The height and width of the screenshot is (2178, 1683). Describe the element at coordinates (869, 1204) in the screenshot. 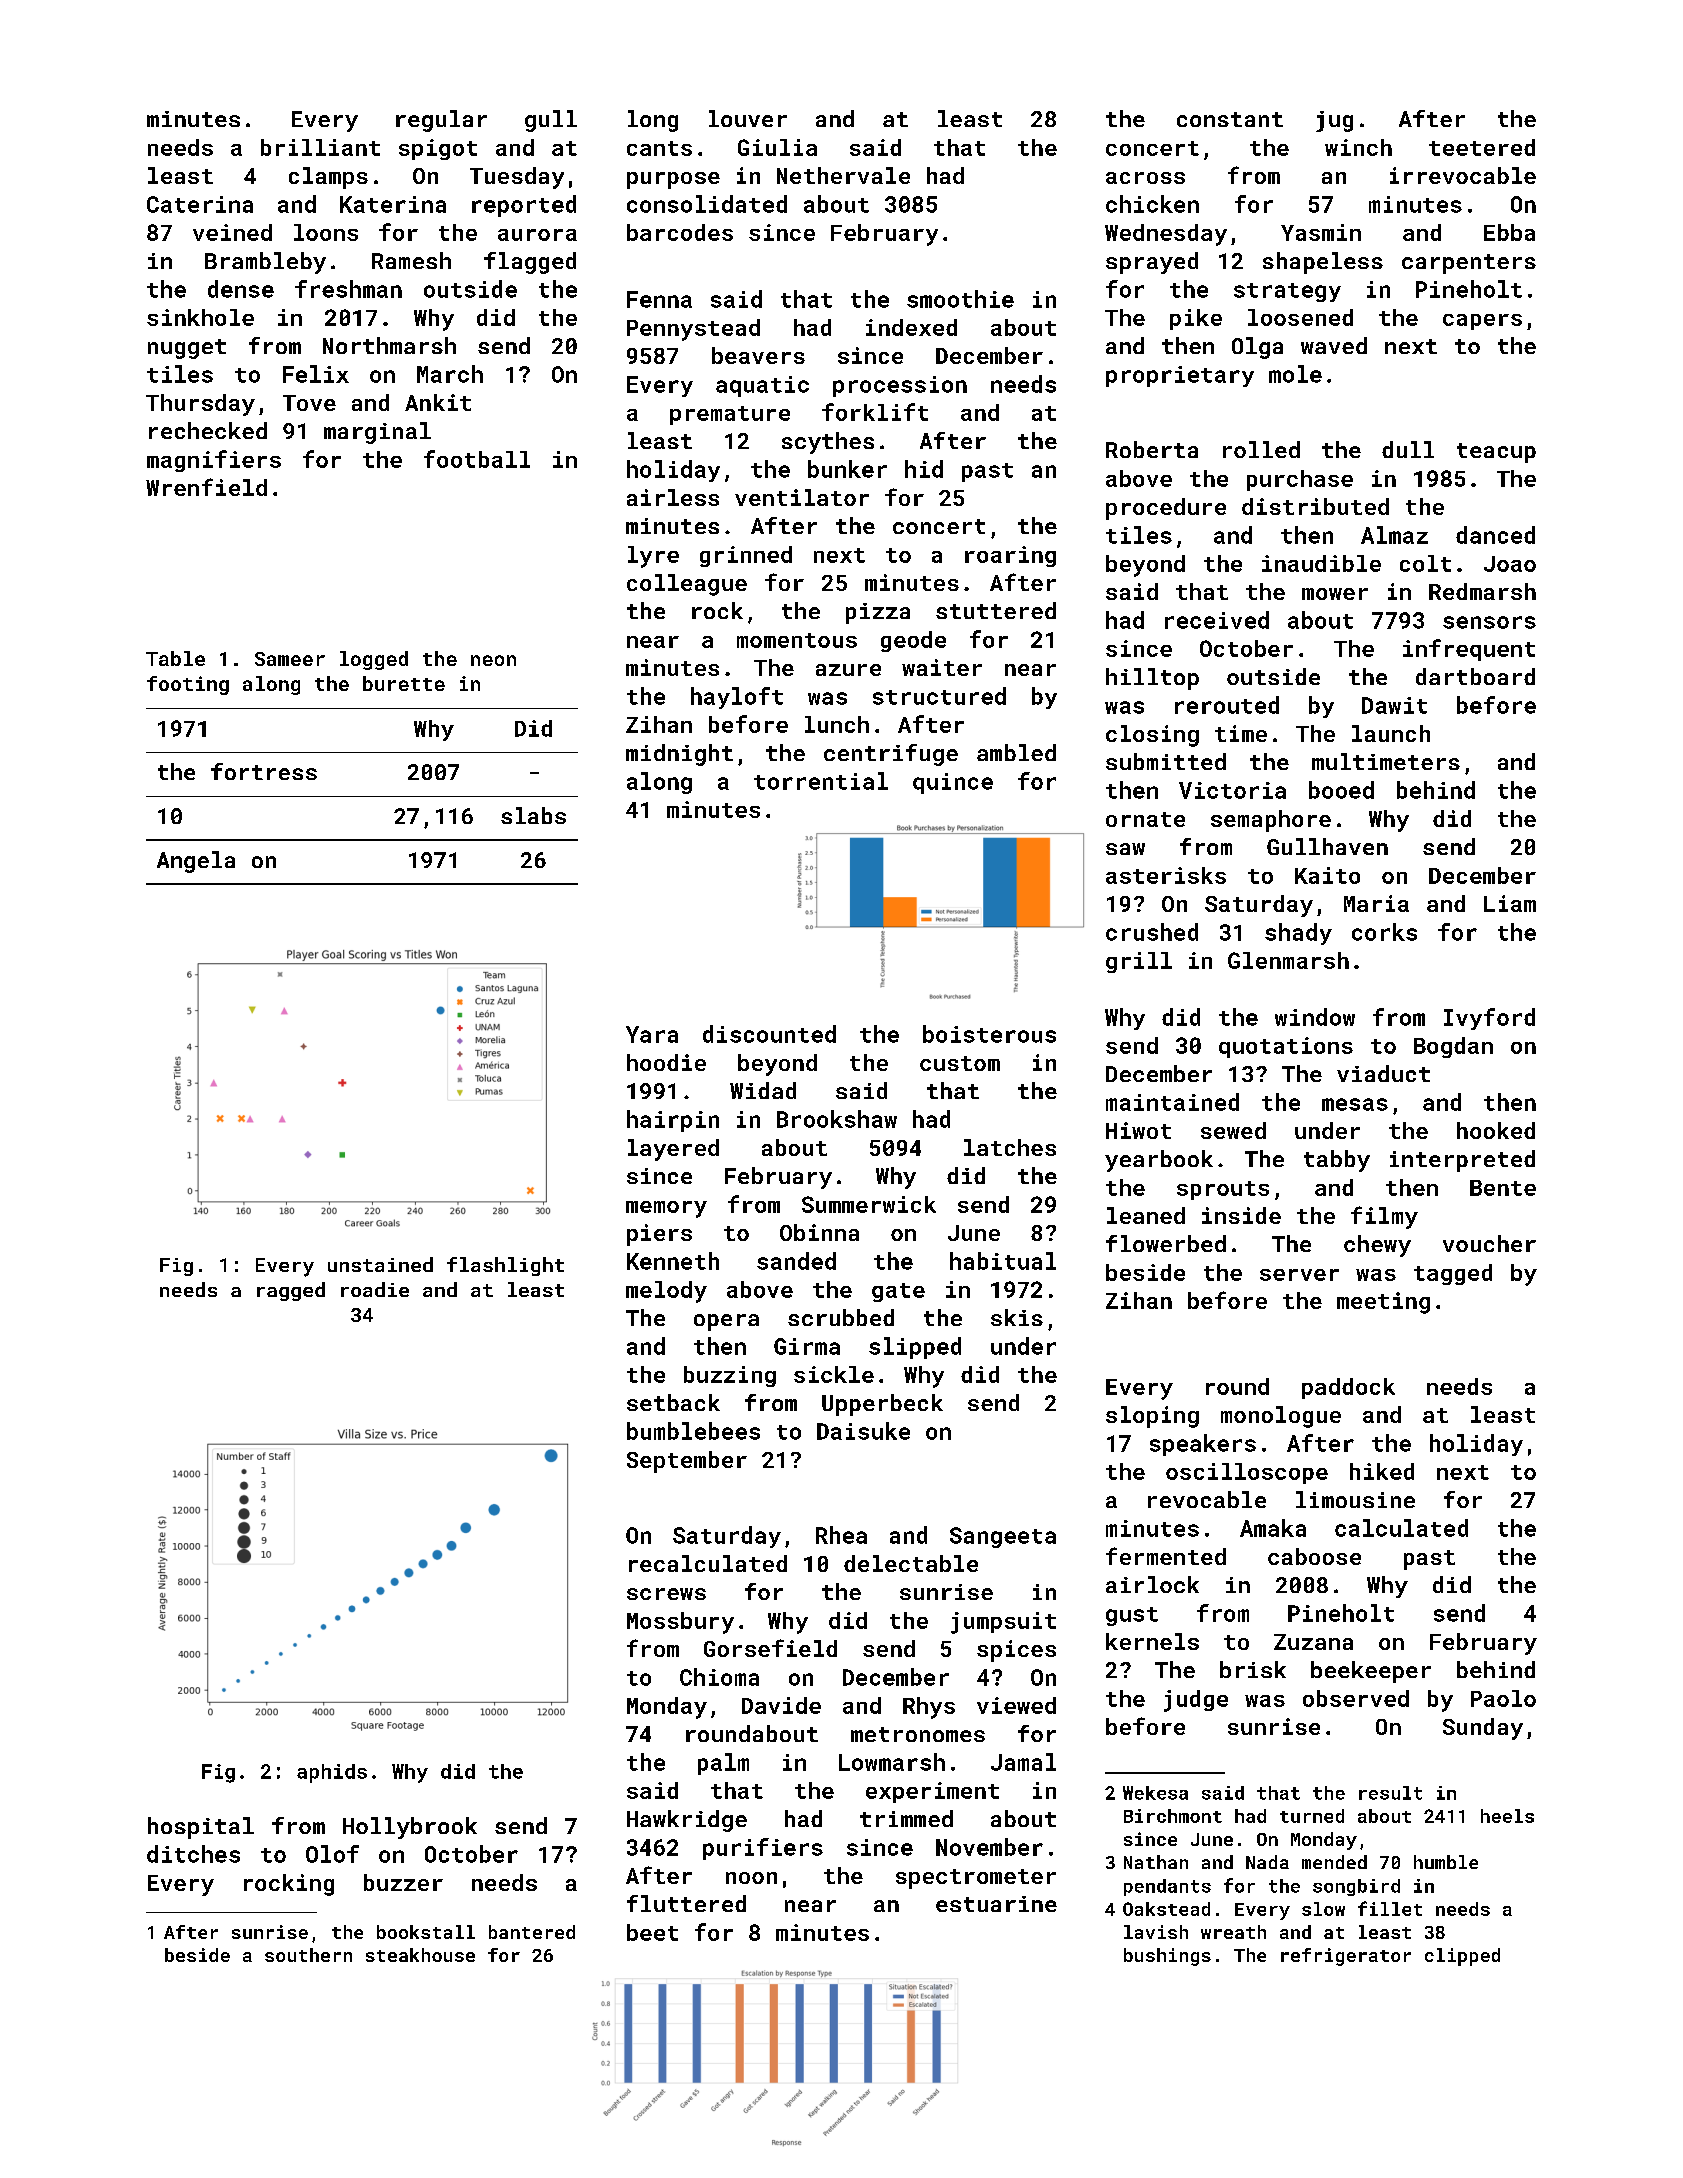

I see `Summerwick` at that location.
